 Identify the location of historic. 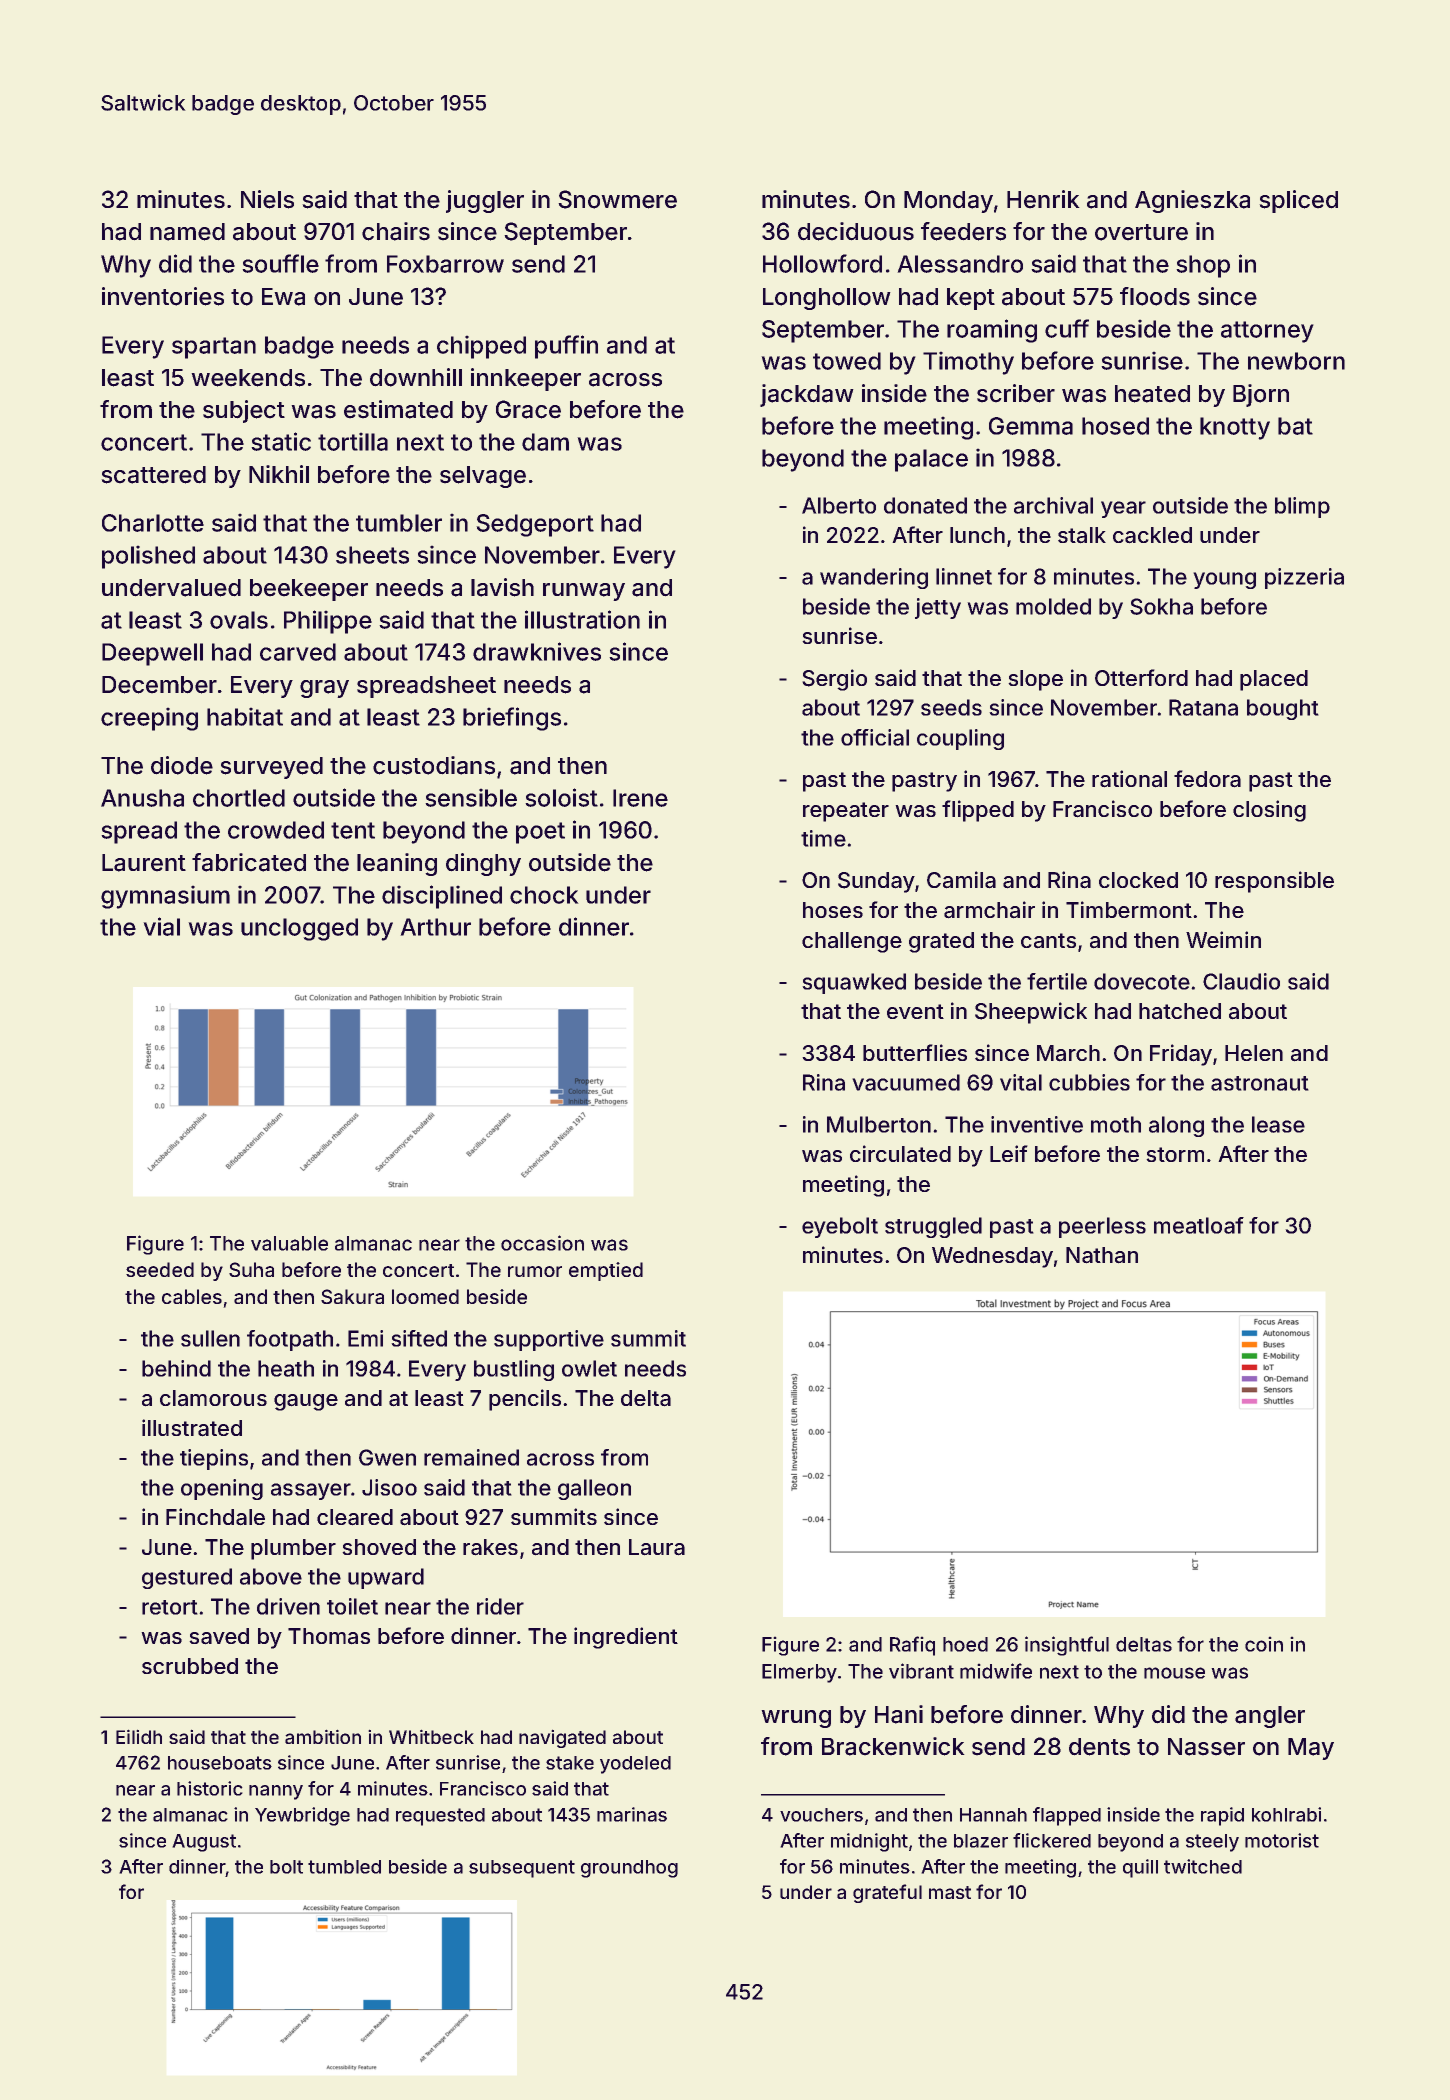
(210, 1788).
